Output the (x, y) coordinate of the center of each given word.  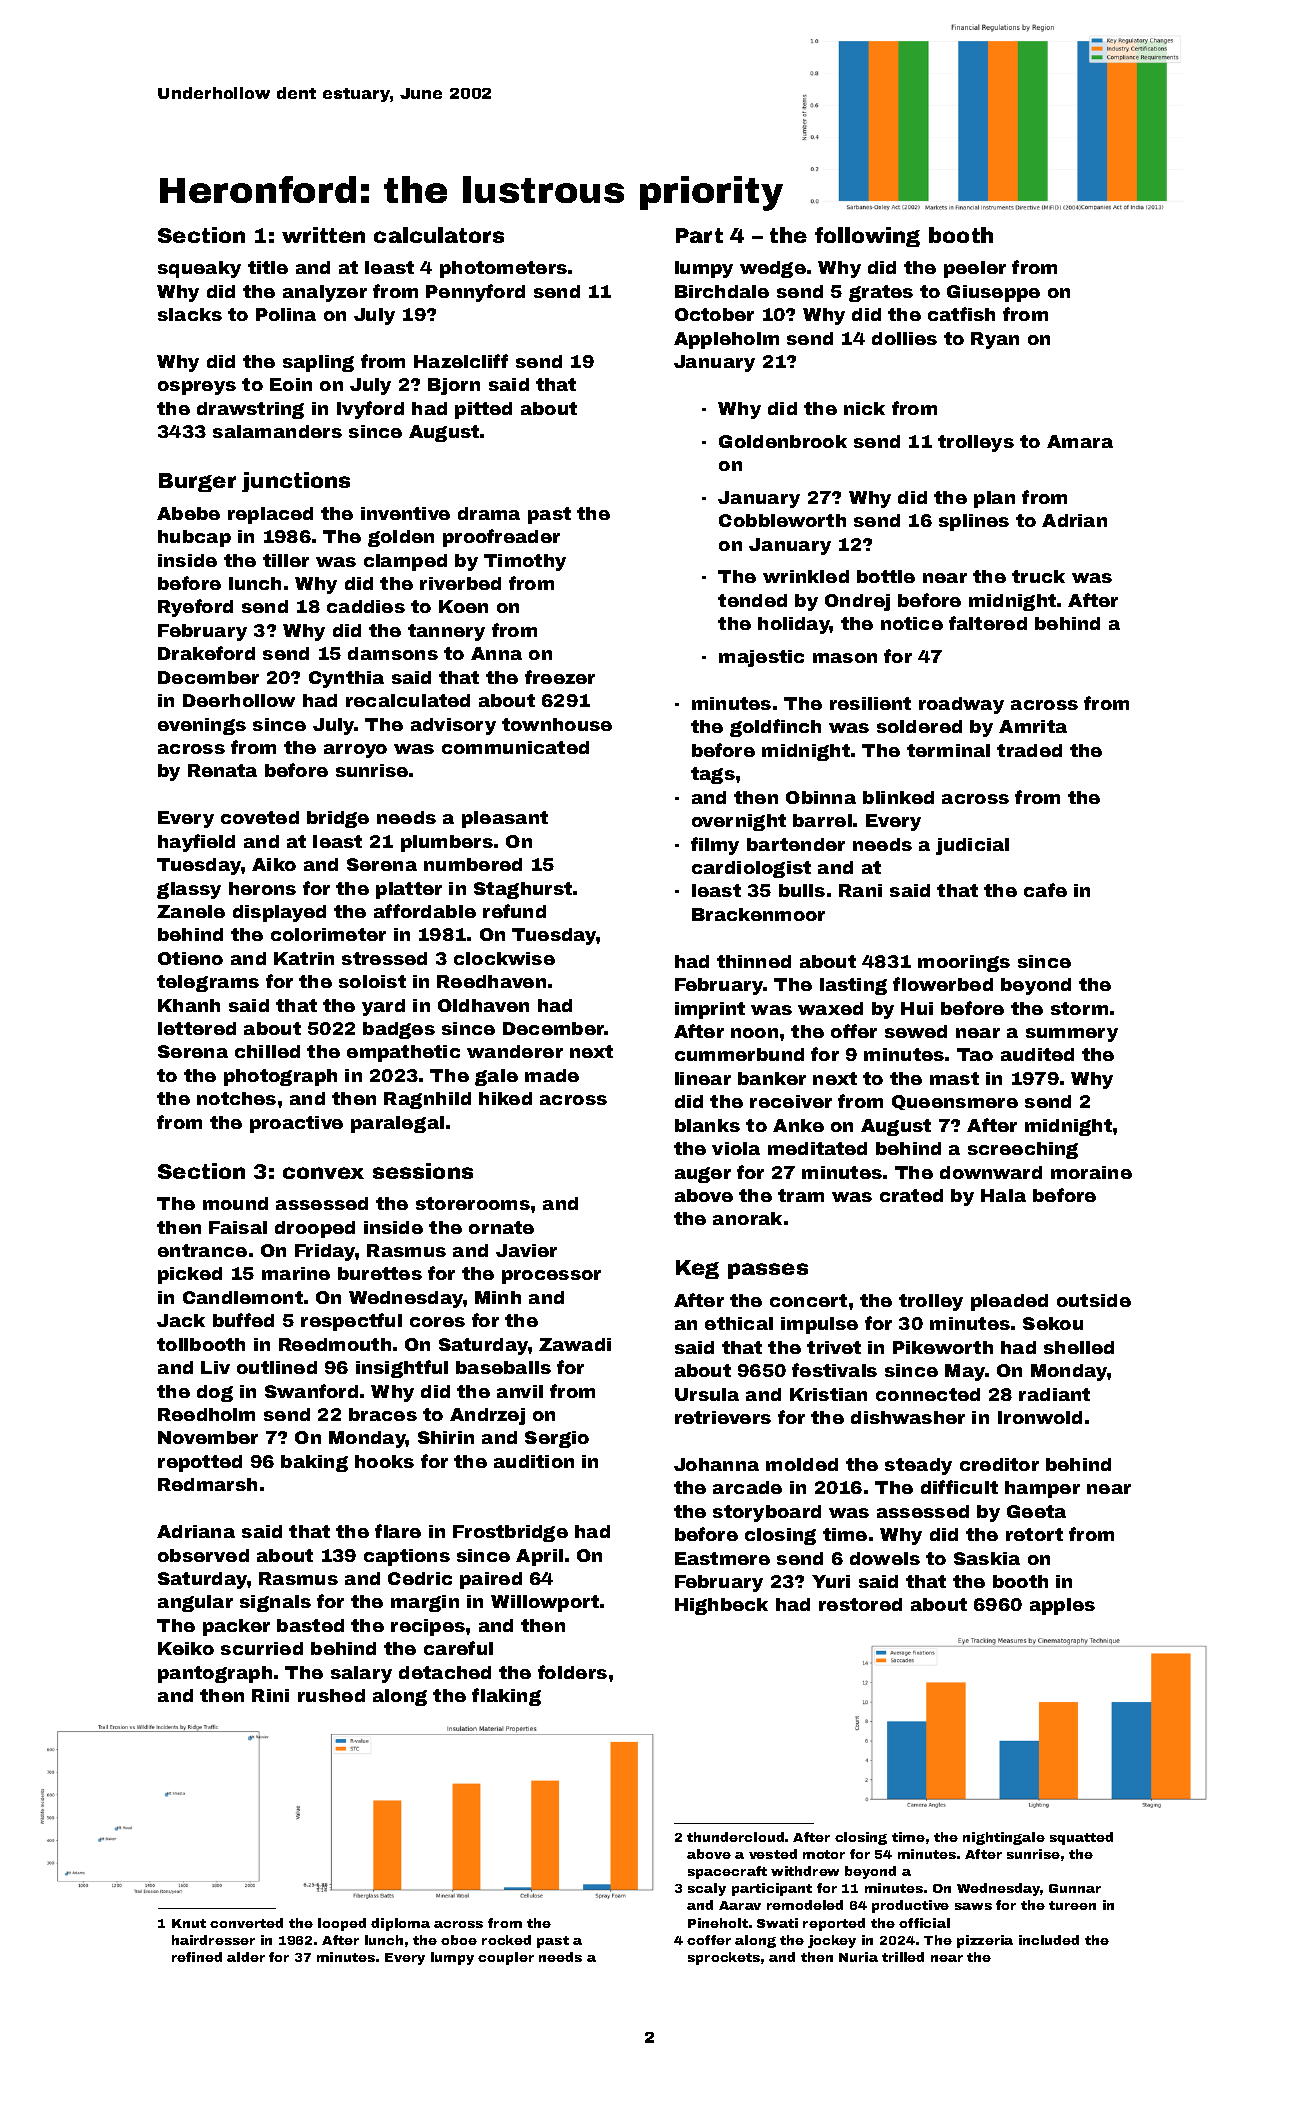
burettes (380, 1273)
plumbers (447, 843)
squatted (1081, 1838)
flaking (506, 1697)
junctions (296, 482)
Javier (526, 1250)
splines (974, 522)
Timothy (525, 562)
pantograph (215, 1674)
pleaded (1009, 1302)
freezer (560, 677)
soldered (919, 726)
